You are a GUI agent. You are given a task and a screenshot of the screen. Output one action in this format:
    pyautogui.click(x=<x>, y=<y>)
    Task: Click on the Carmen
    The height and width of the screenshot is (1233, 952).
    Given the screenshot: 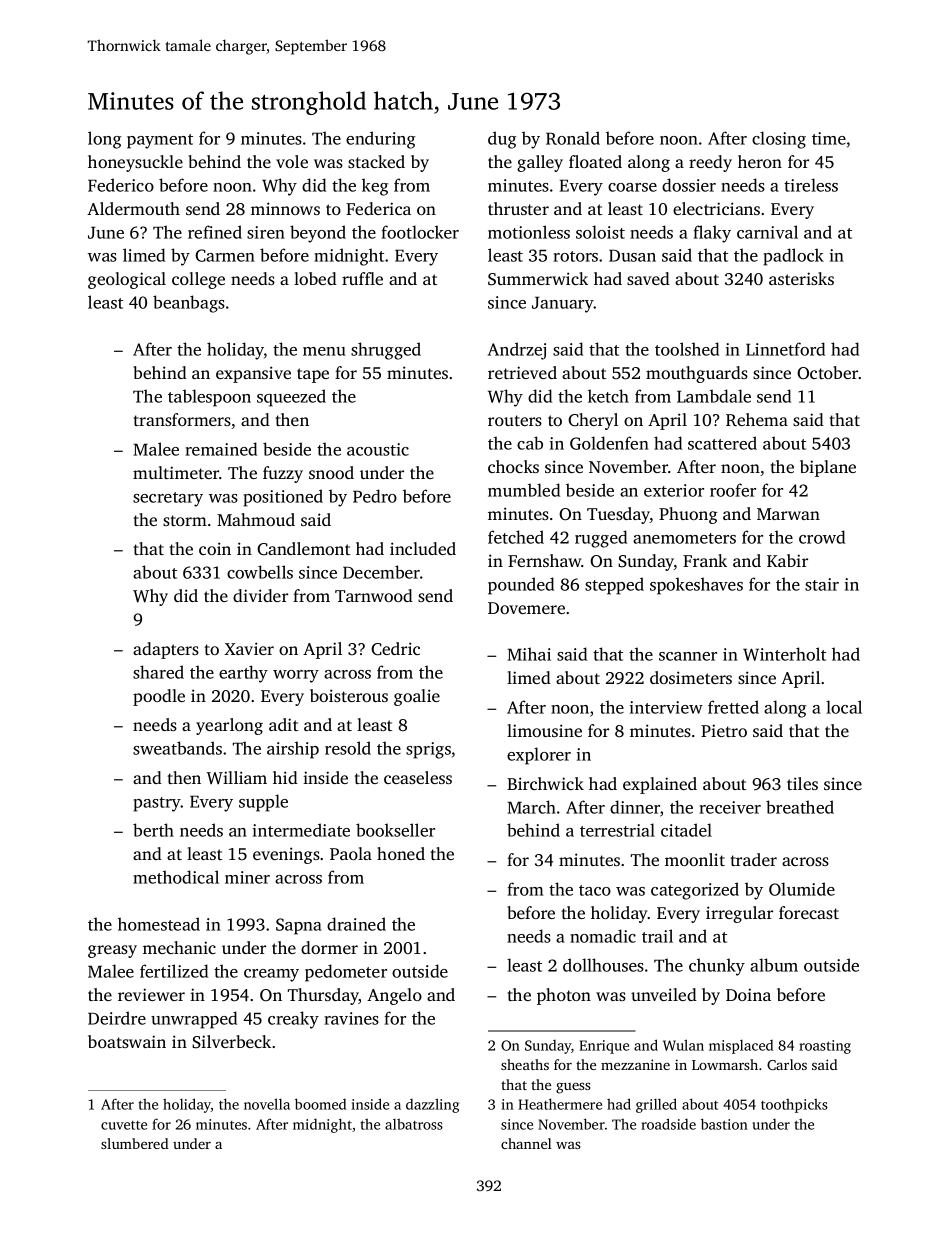 What is the action you would take?
    pyautogui.click(x=225, y=255)
